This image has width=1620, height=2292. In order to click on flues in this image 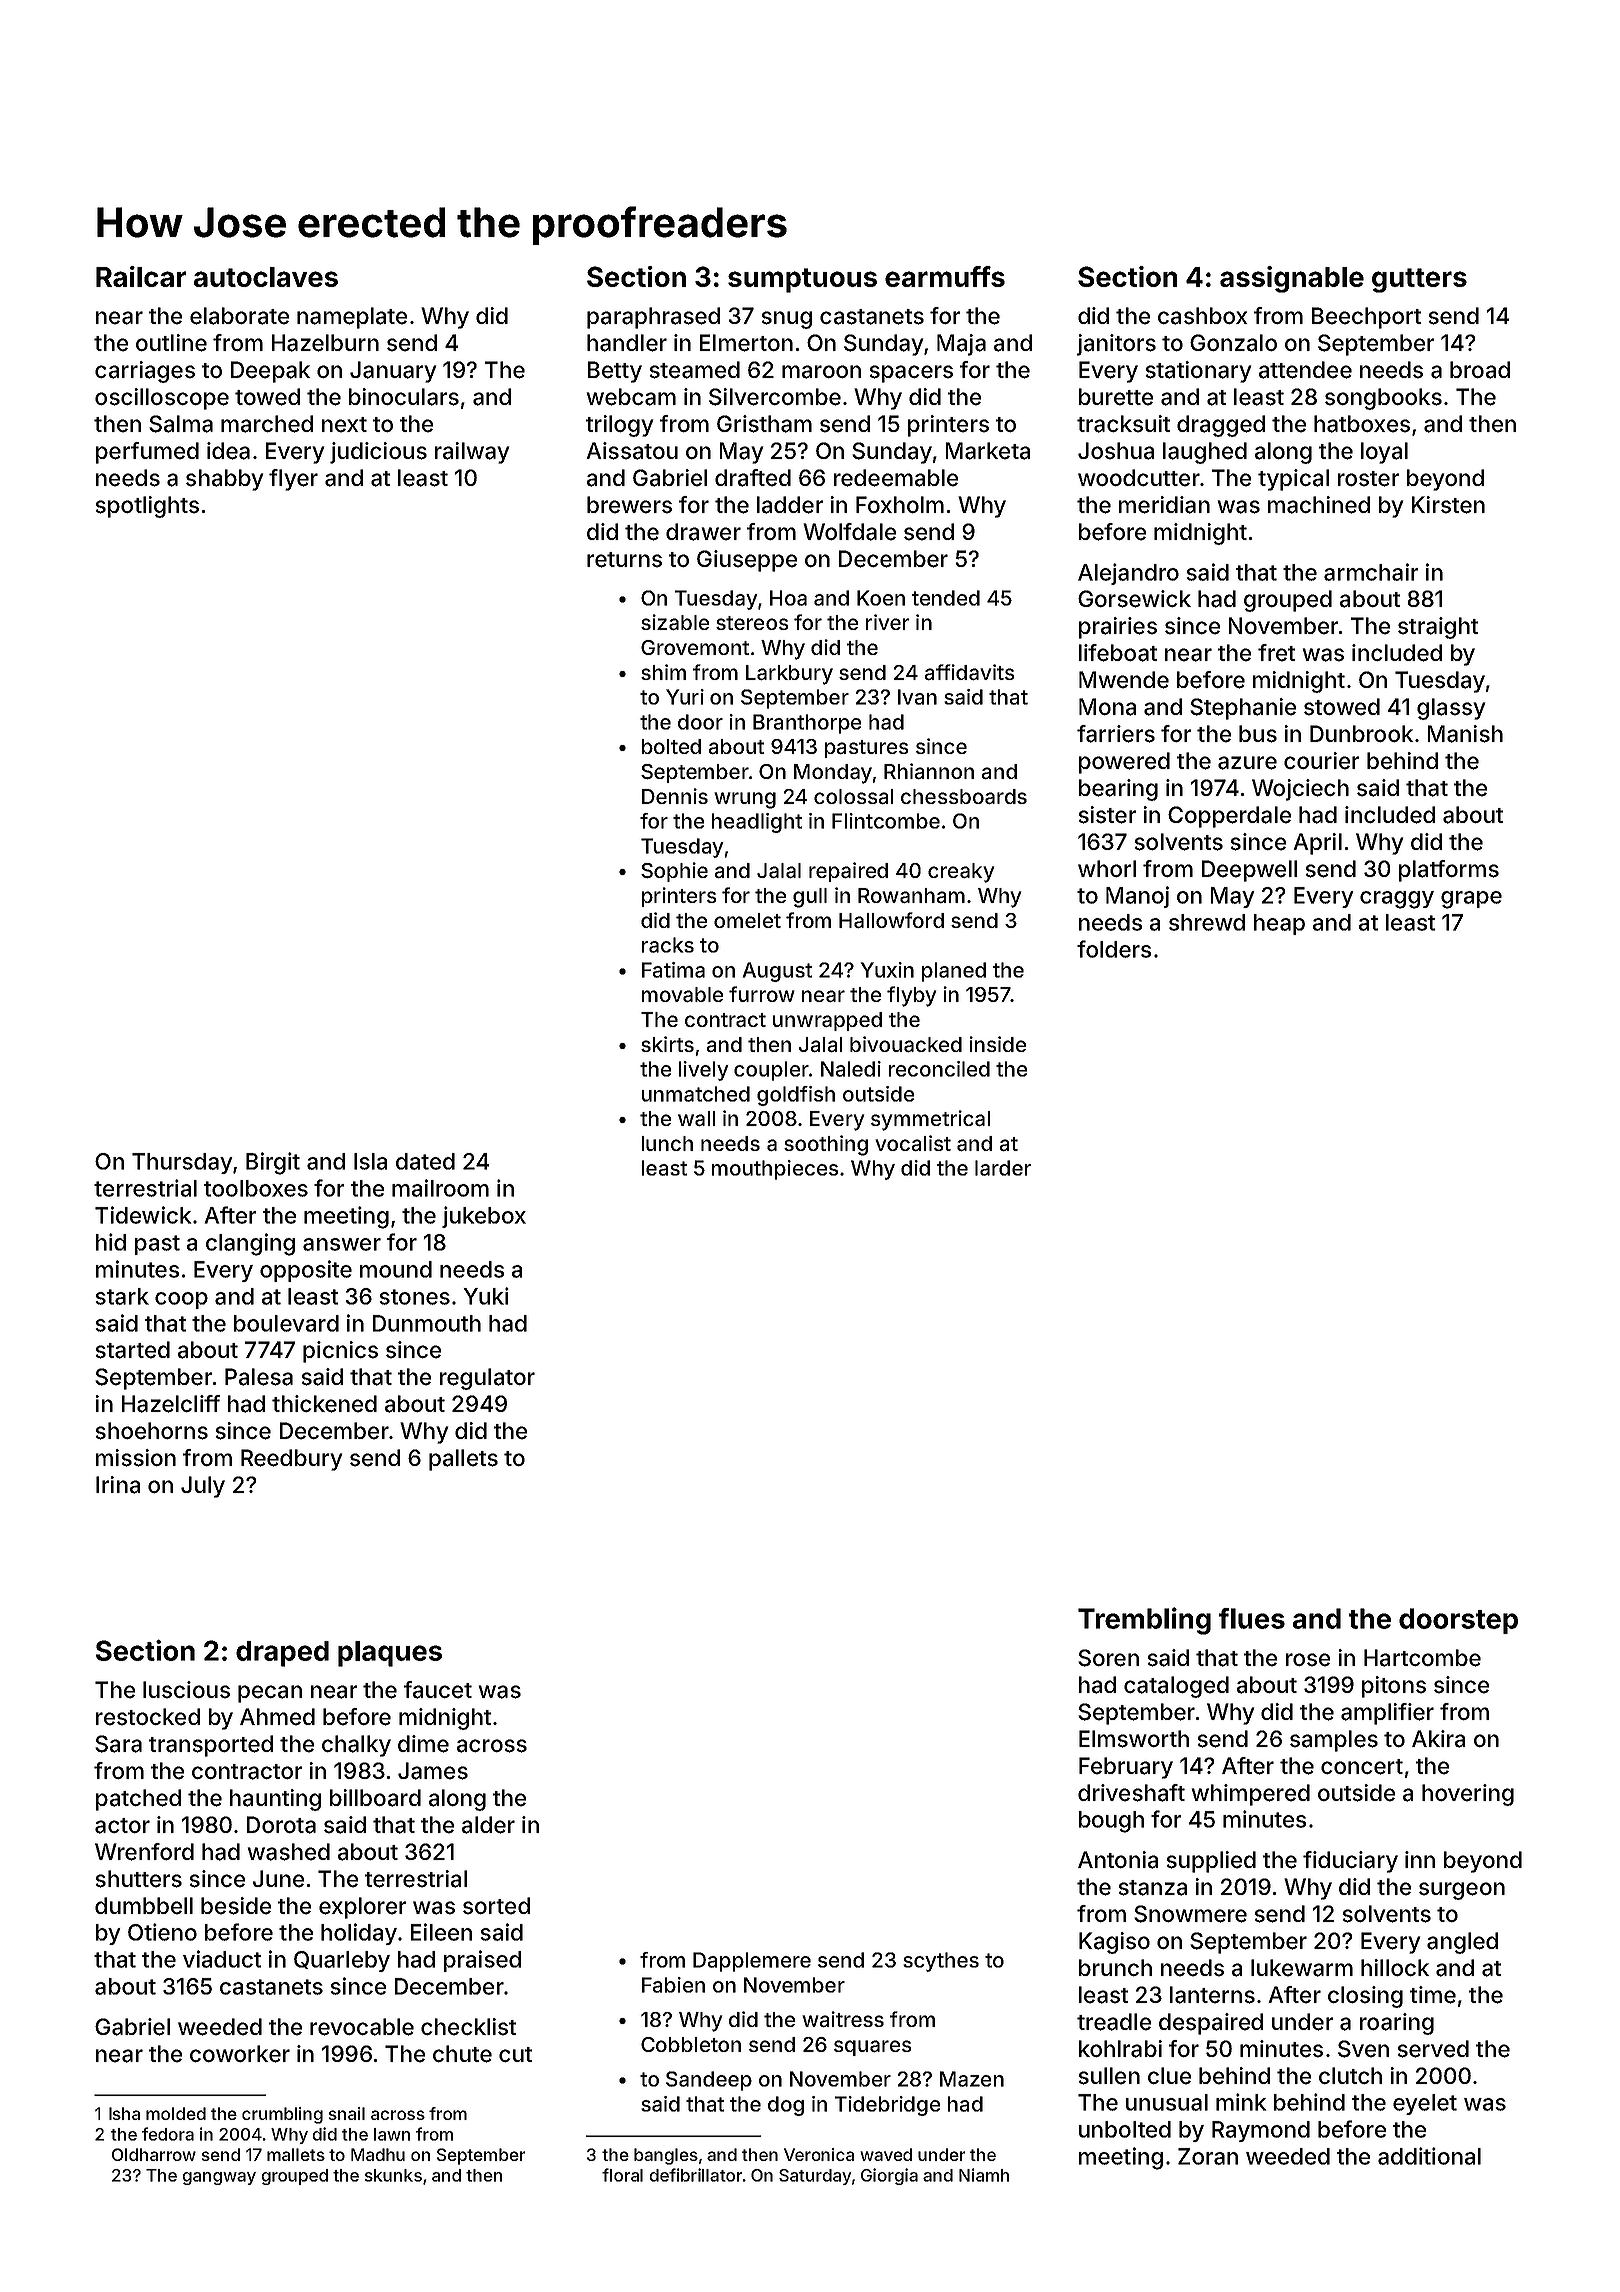, I will do `click(1252, 1618)`.
